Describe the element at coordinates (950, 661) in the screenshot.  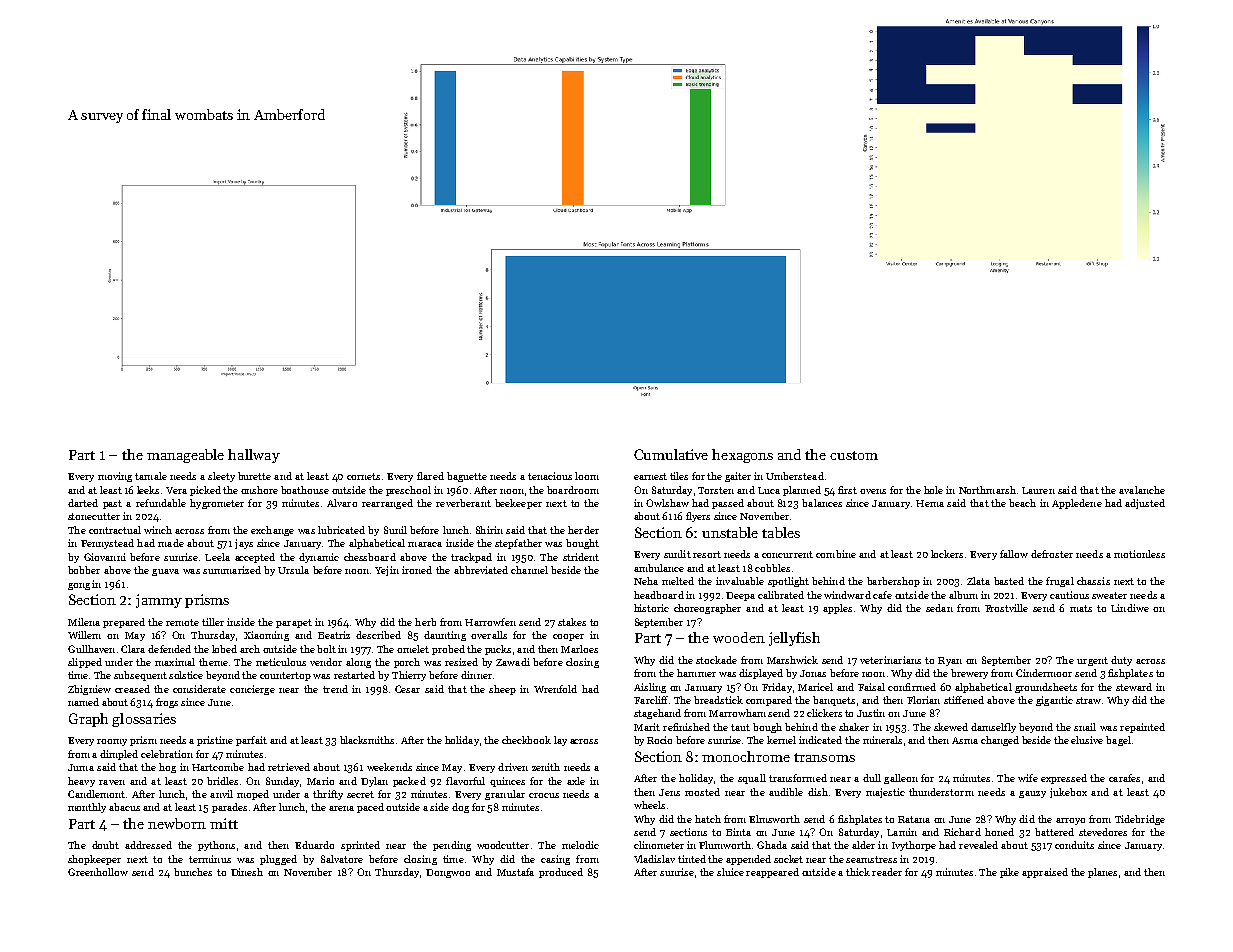
I see `Ryan` at that location.
